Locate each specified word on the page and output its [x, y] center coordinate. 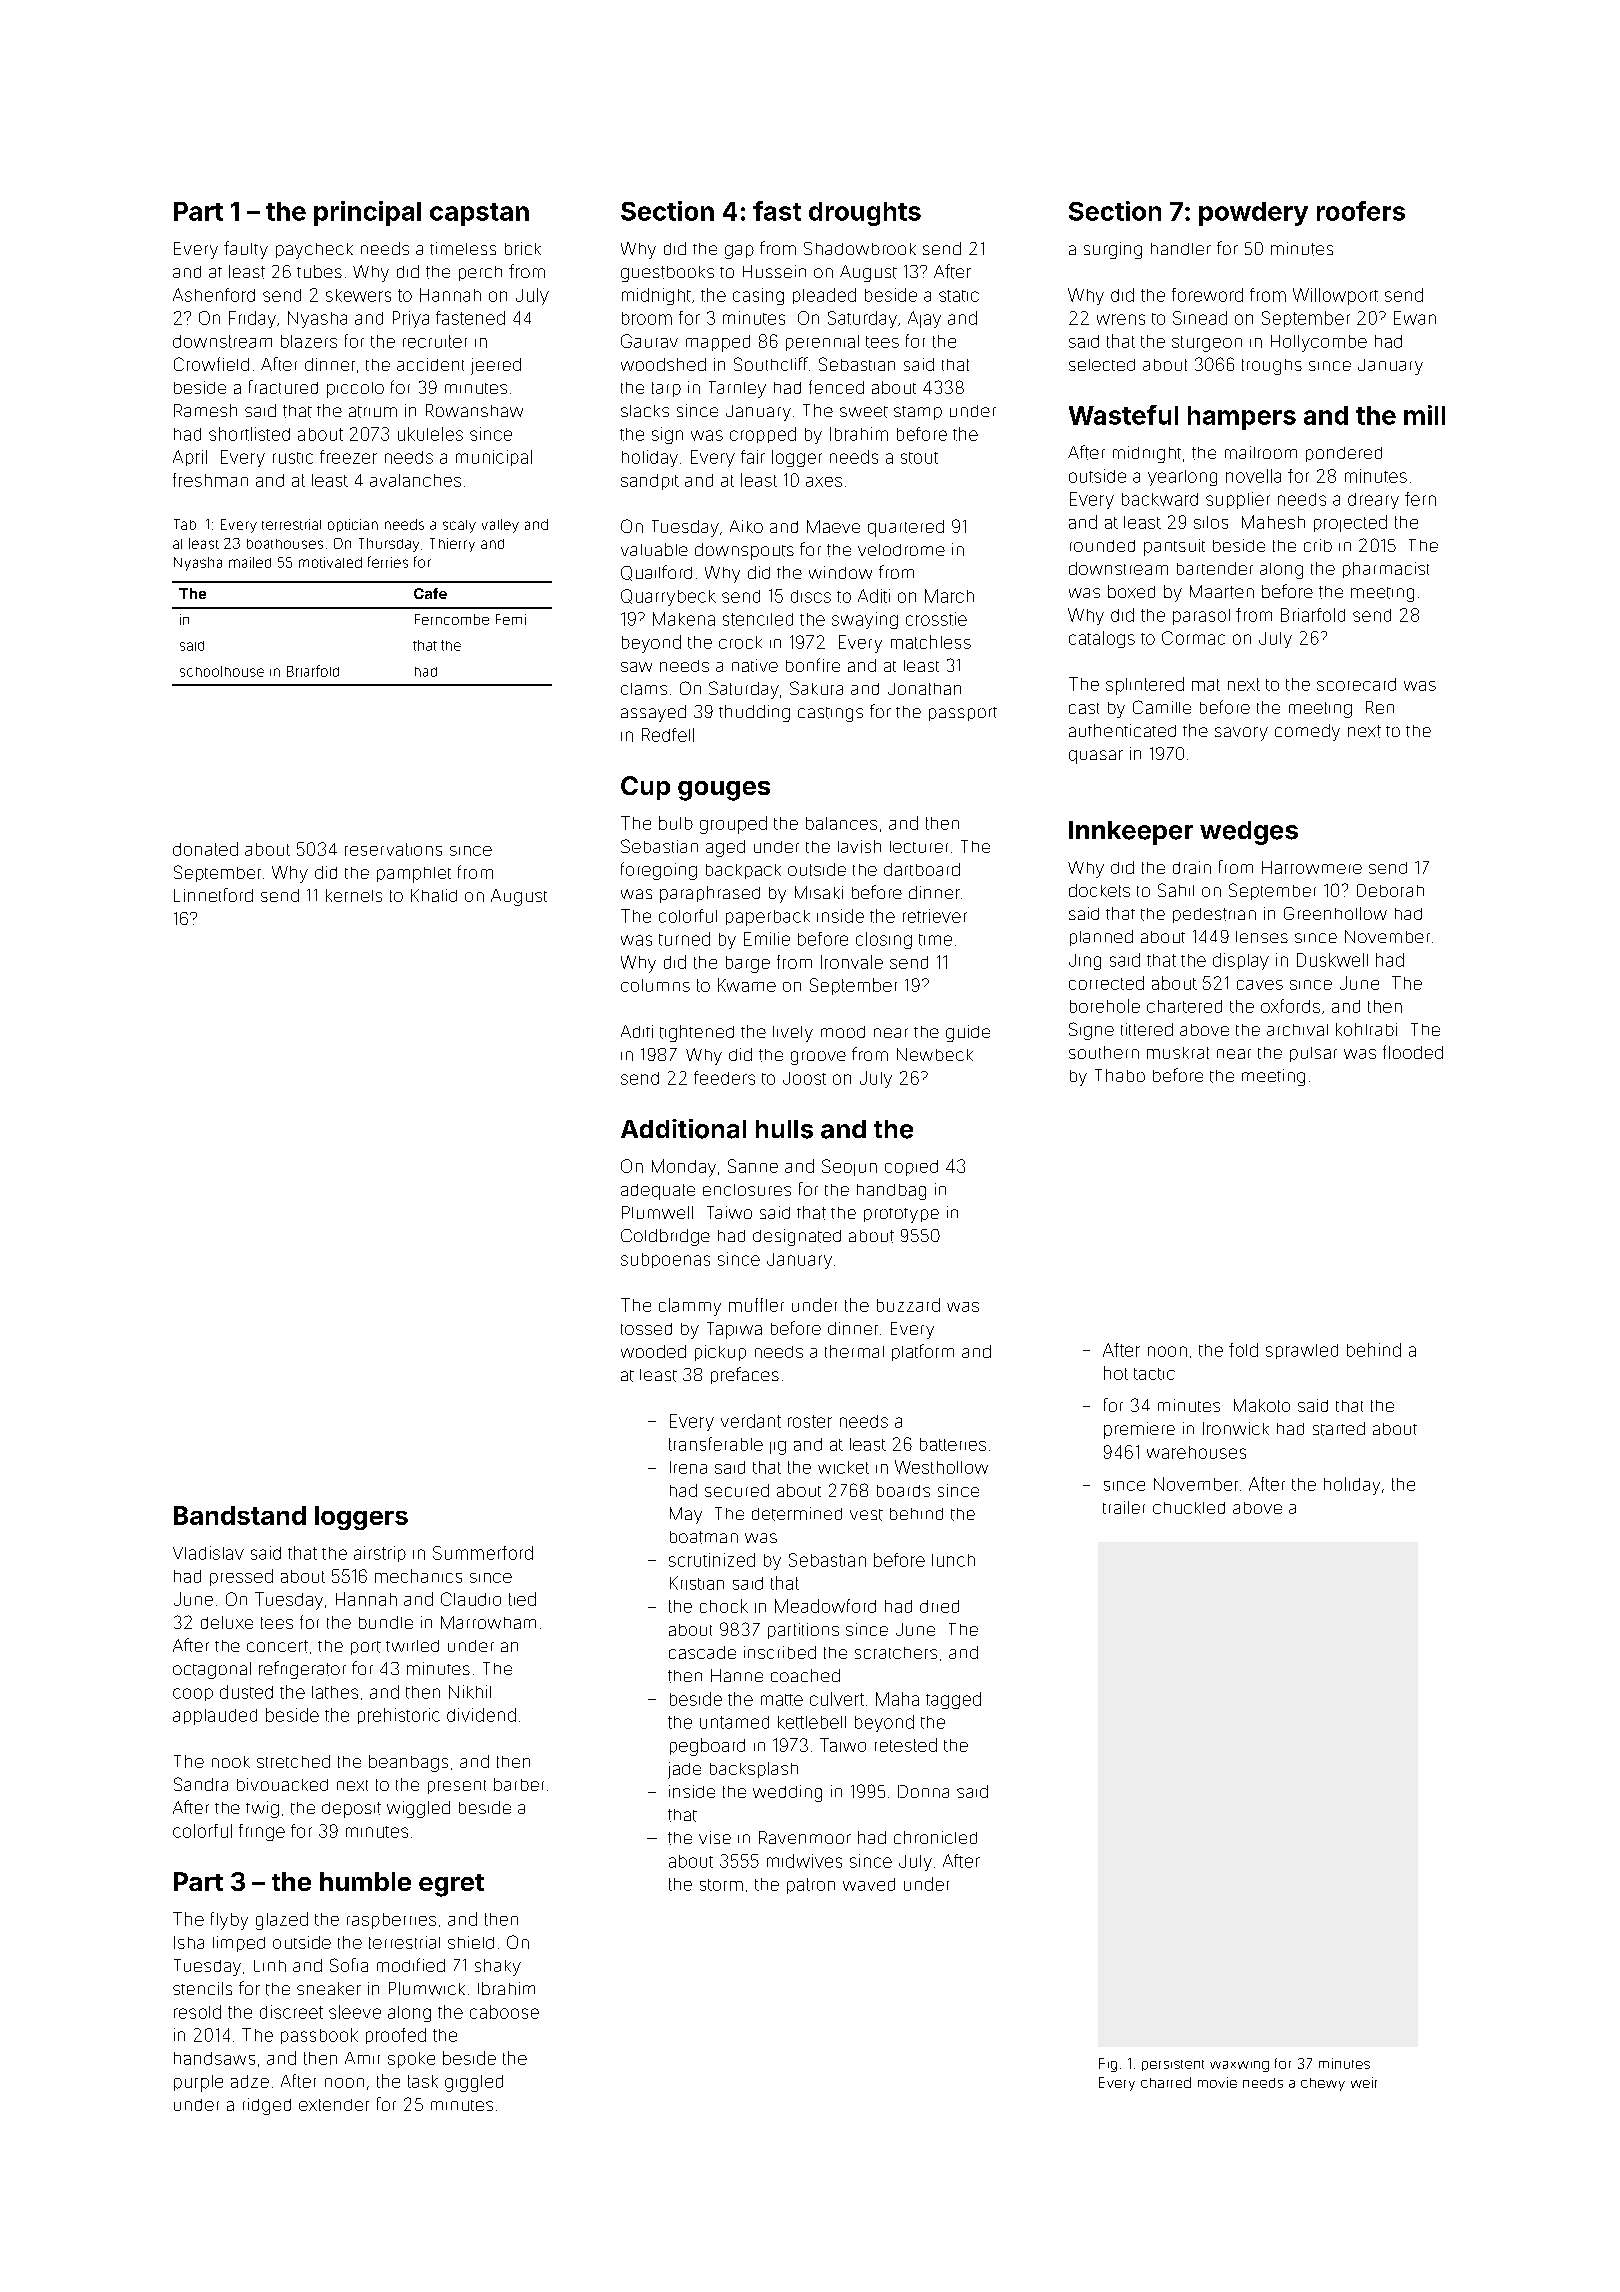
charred [1166, 2082]
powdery [1253, 214]
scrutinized [712, 1560]
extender [334, 2105]
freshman [210, 480]
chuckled [1189, 1508]
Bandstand [240, 1515]
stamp [918, 413]
